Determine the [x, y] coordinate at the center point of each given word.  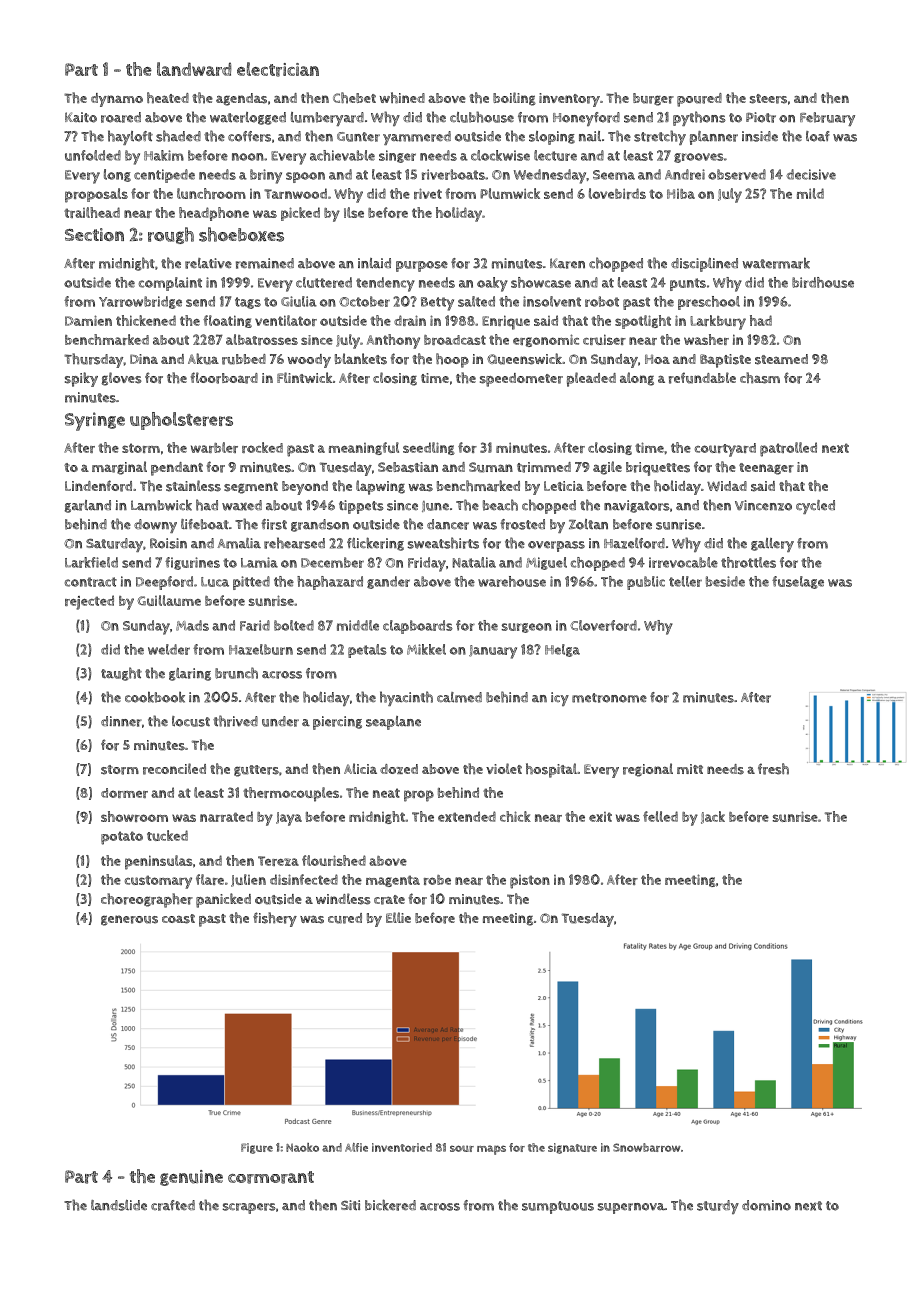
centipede [164, 176]
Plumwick [510, 193]
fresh [773, 769]
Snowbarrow [647, 1147]
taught [121, 674]
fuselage [798, 582]
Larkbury [718, 322]
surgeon [526, 628]
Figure [257, 1148]
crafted [173, 1205]
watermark [776, 263]
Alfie [356, 1147]
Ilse [354, 212]
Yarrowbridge [140, 302]
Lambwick [161, 505]
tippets [361, 507]
